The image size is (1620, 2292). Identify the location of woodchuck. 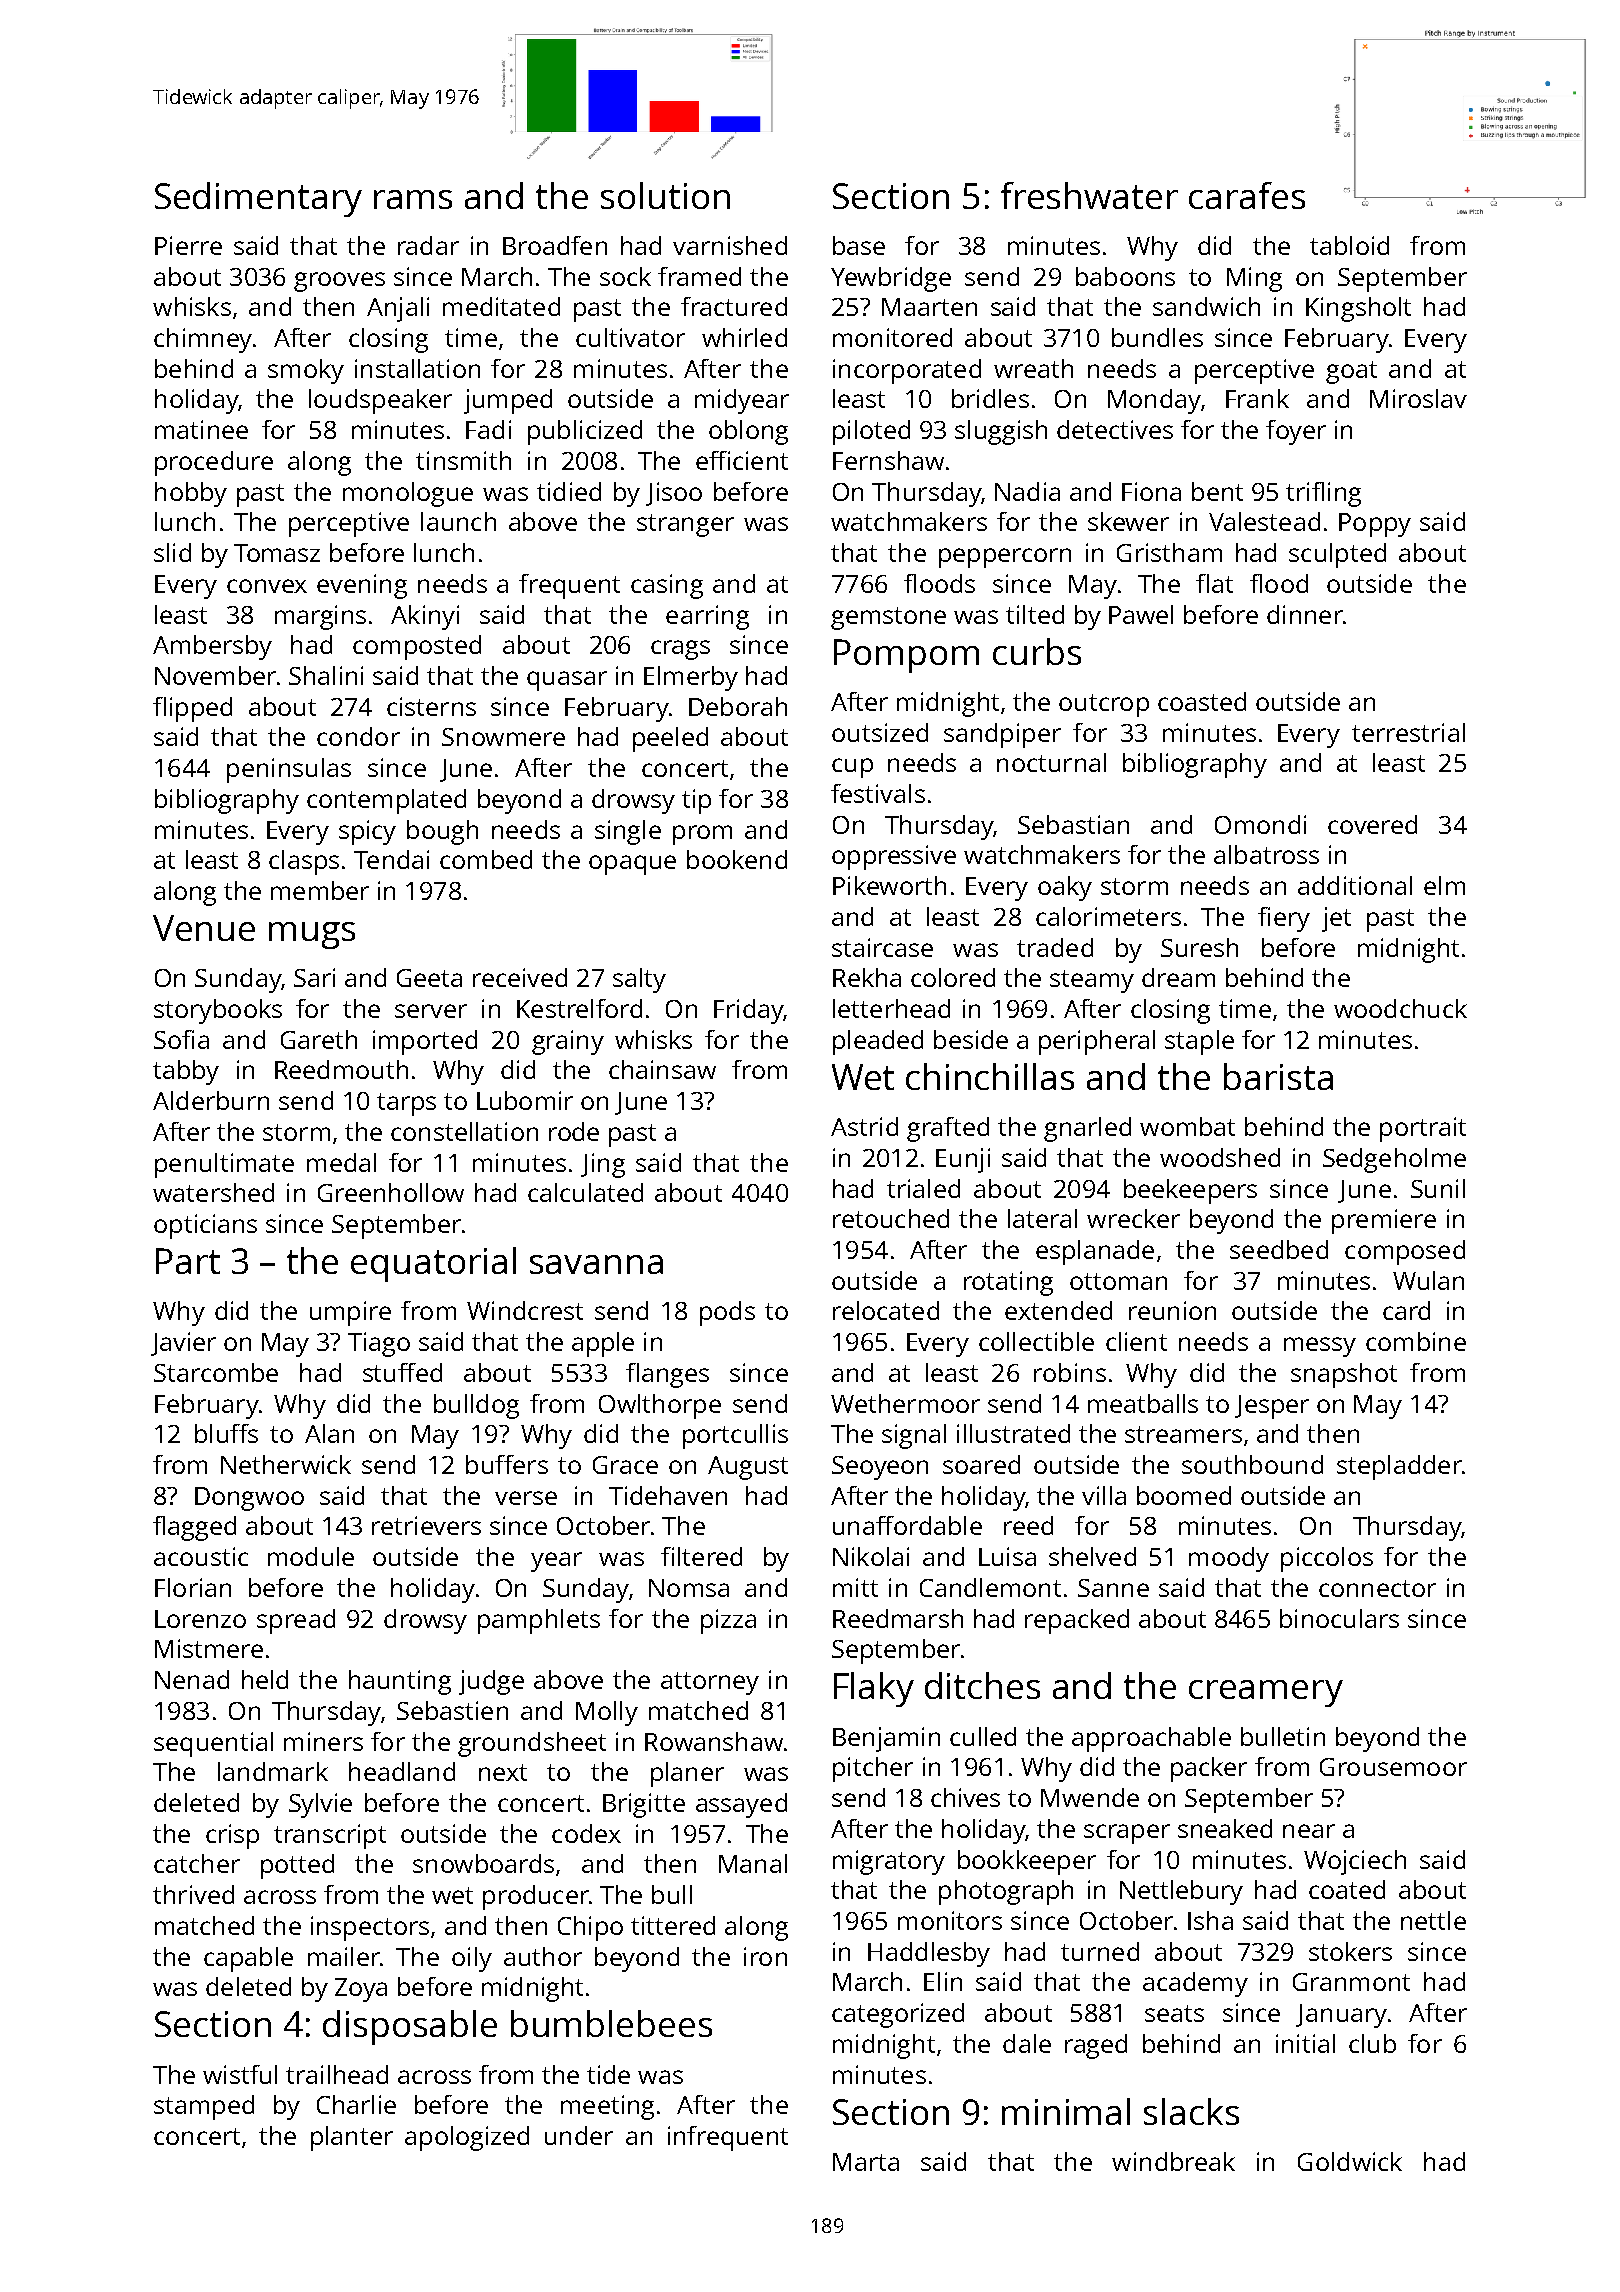
(1400, 1008).
